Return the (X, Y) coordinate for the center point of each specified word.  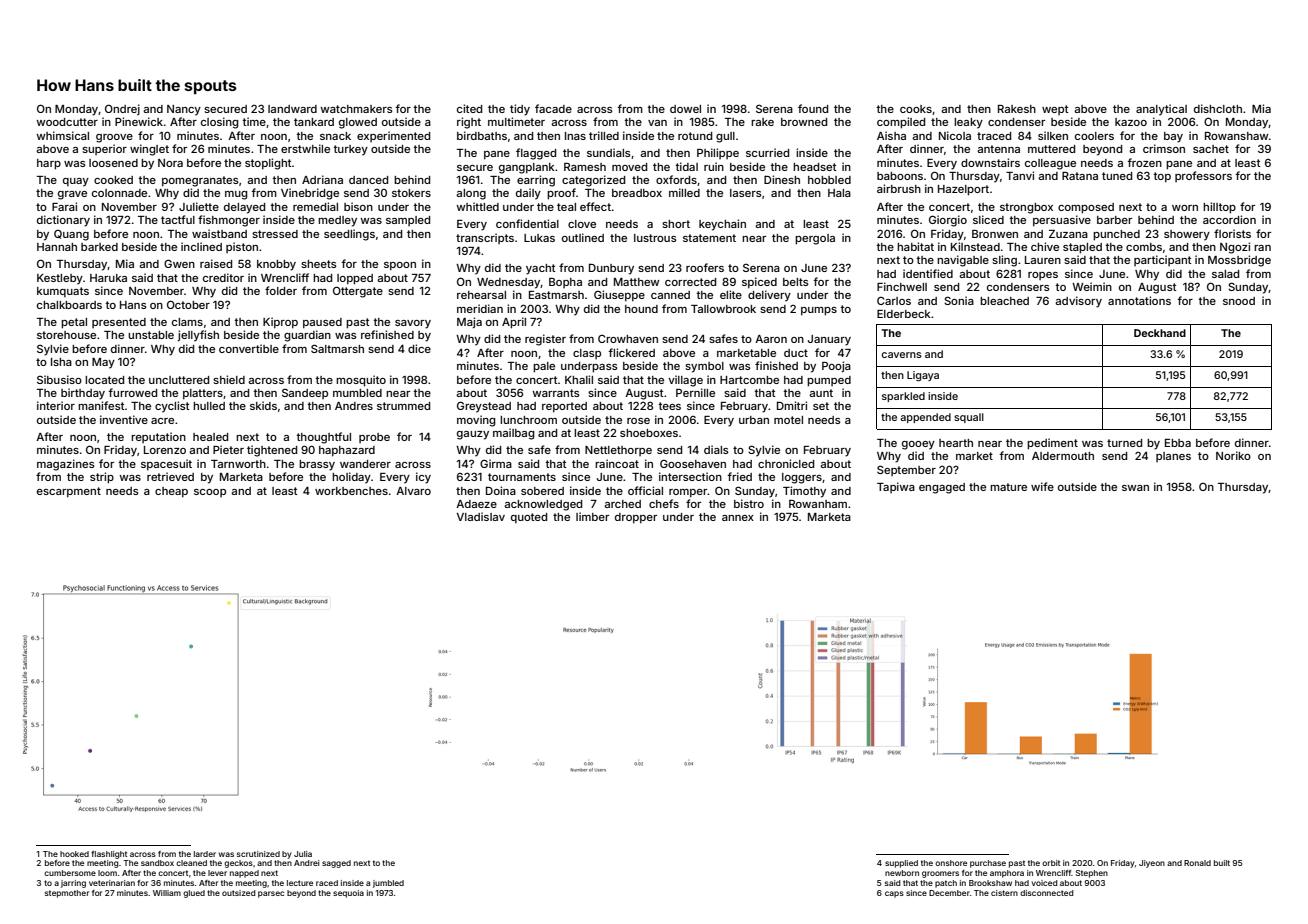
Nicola (955, 135)
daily (528, 194)
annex (738, 518)
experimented (393, 136)
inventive (124, 419)
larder (205, 854)
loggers (802, 478)
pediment (1052, 444)
